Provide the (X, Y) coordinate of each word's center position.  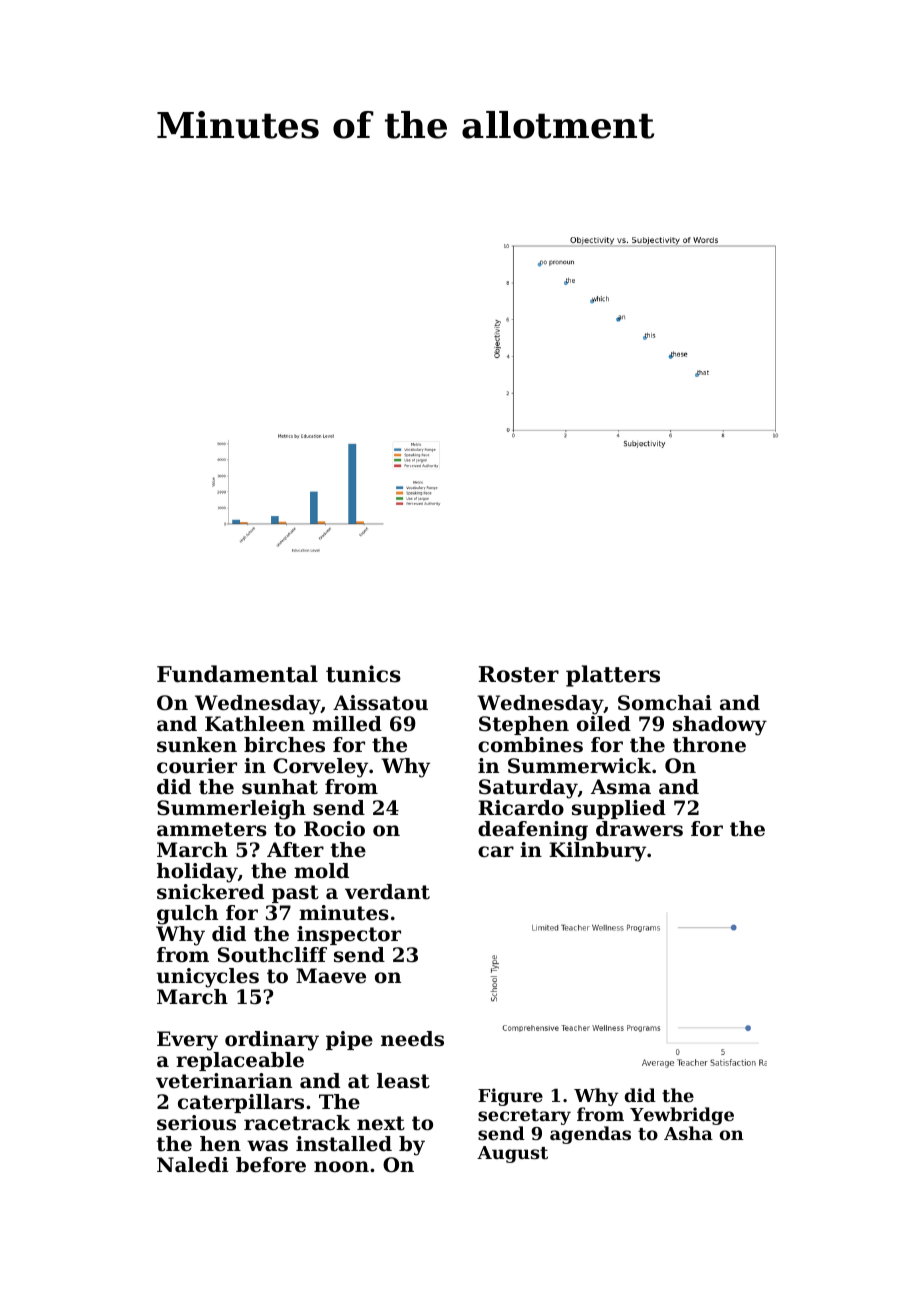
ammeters (212, 829)
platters (613, 676)
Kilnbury (597, 852)
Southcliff (272, 955)
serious (196, 1123)
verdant (387, 892)
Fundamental (237, 674)
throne (709, 745)
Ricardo (521, 808)
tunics (363, 674)
